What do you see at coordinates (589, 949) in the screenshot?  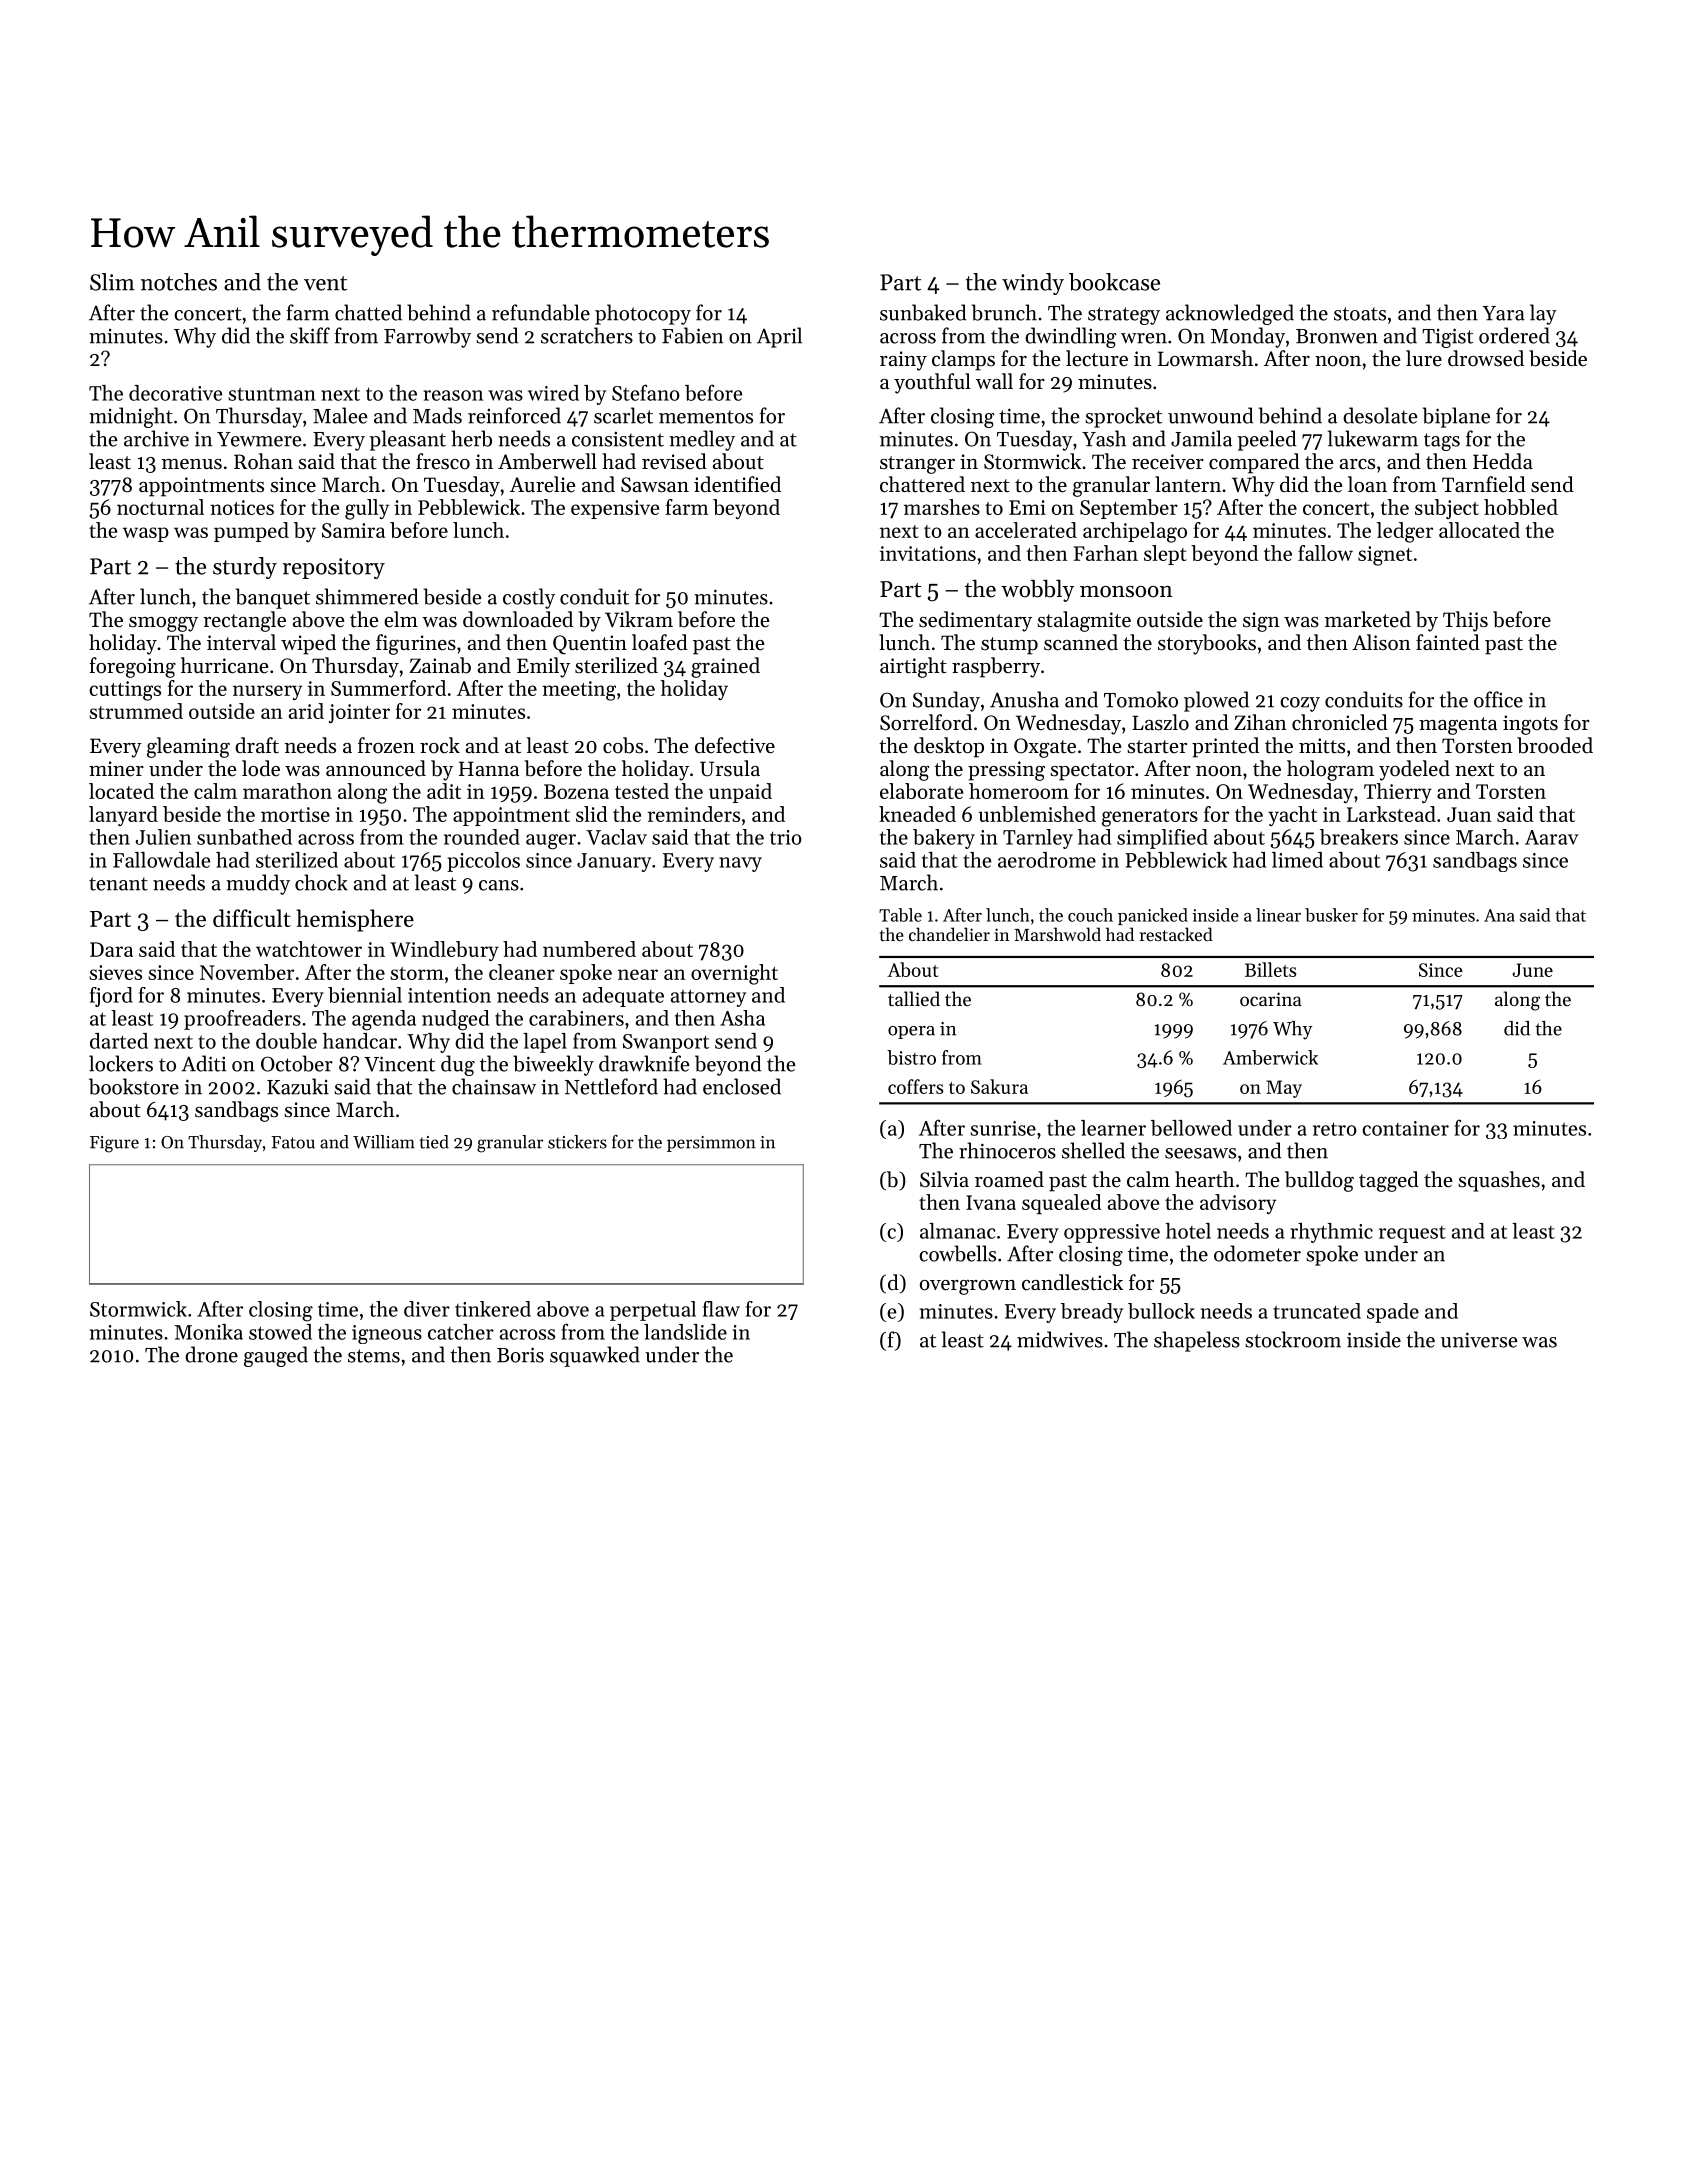 I see `numbered` at bounding box center [589, 949].
